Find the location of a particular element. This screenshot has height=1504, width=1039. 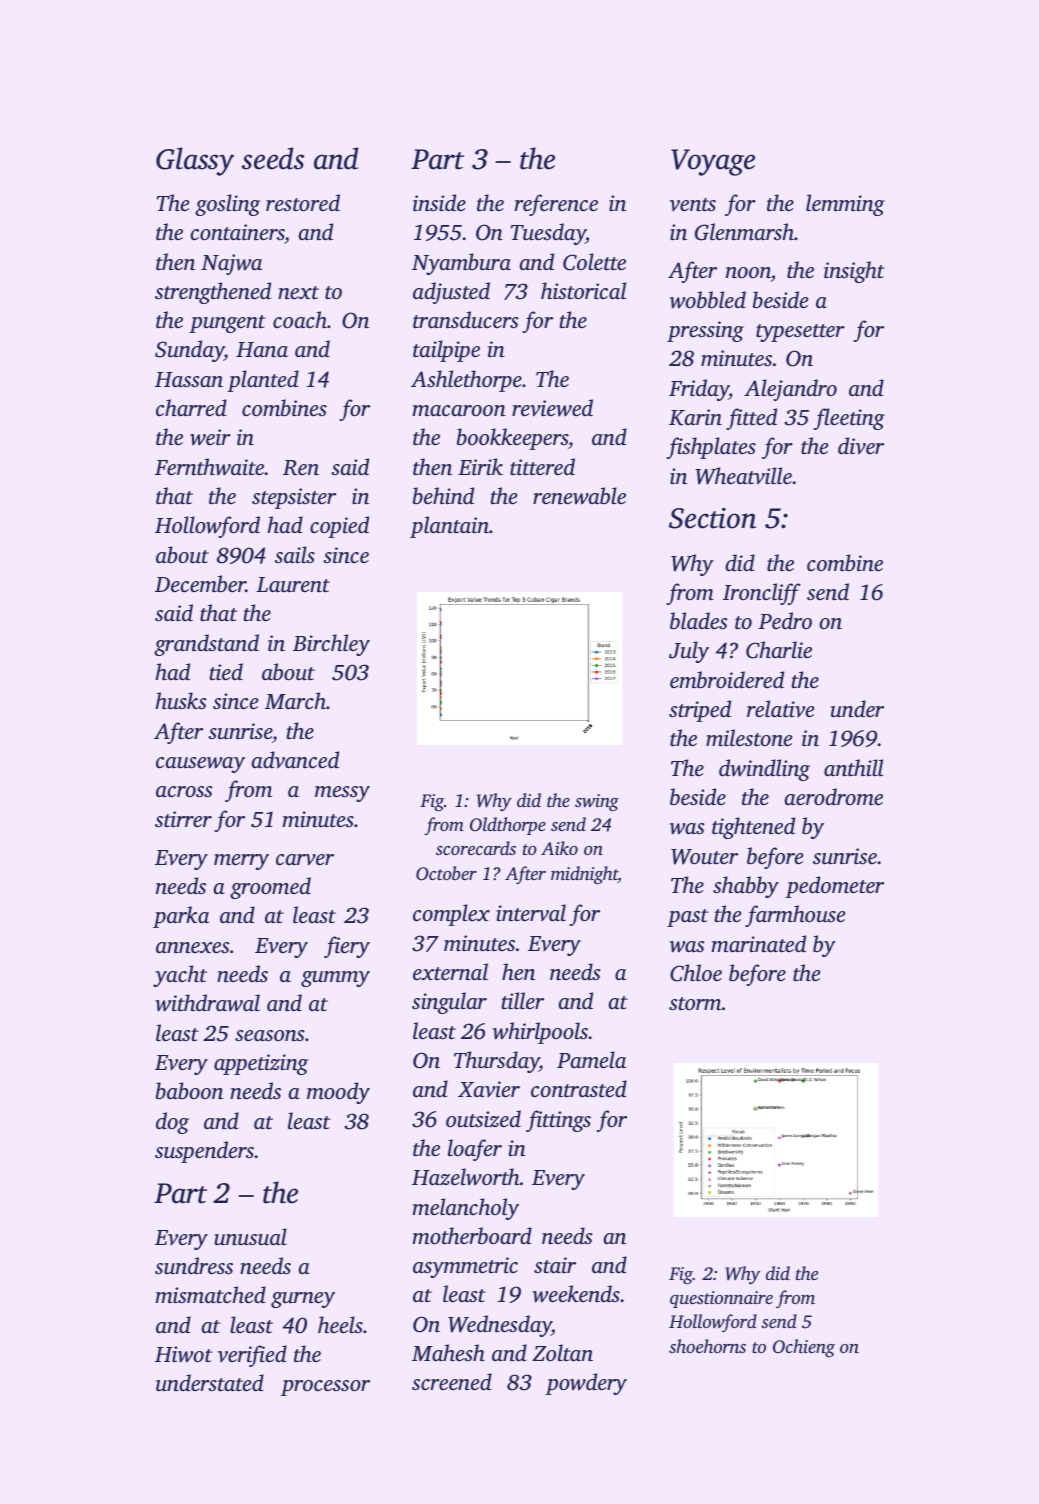

marinated is located at coordinates (758, 943).
